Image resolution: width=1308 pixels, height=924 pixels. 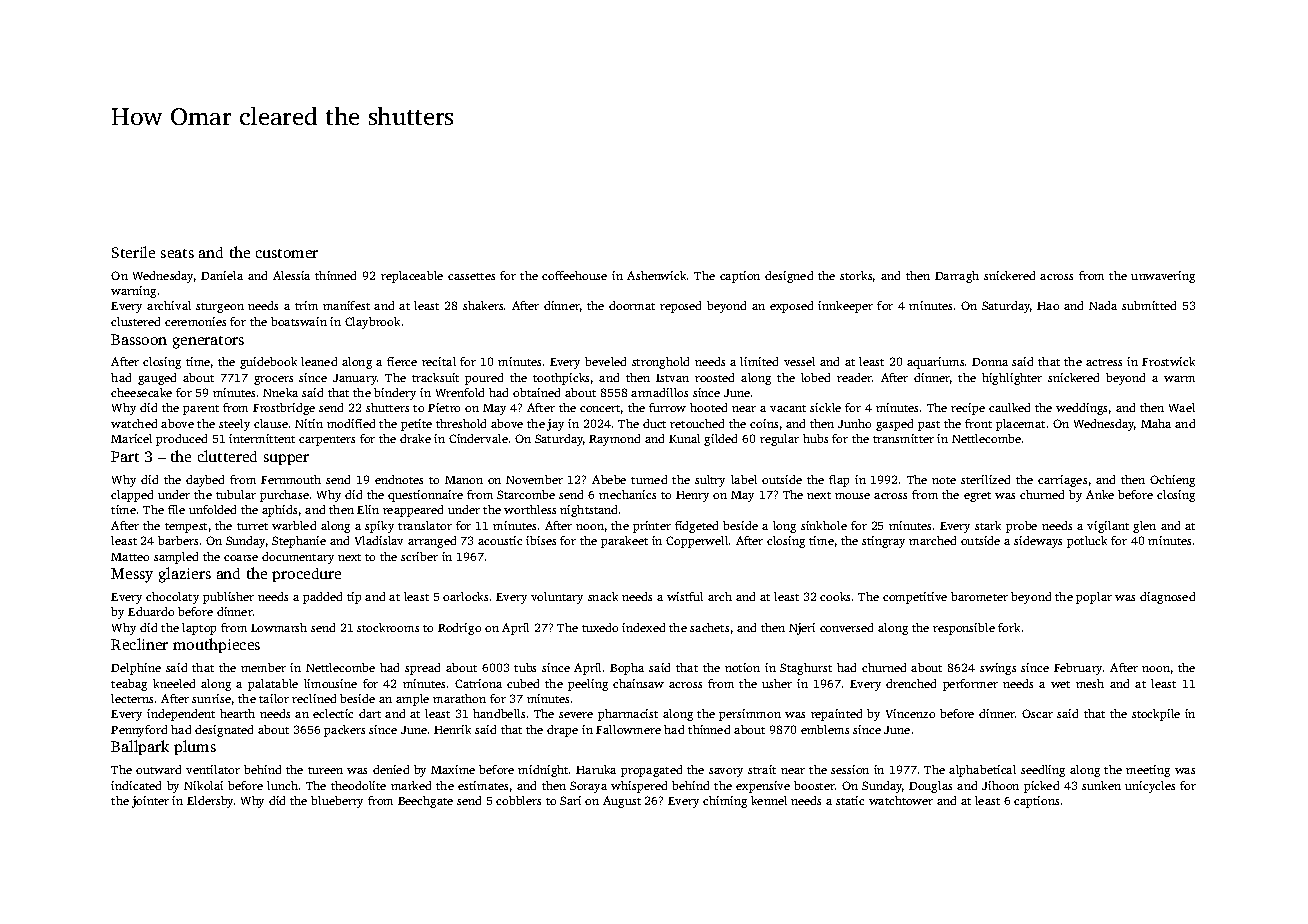 I want to click on indicated, so click(x=136, y=785).
